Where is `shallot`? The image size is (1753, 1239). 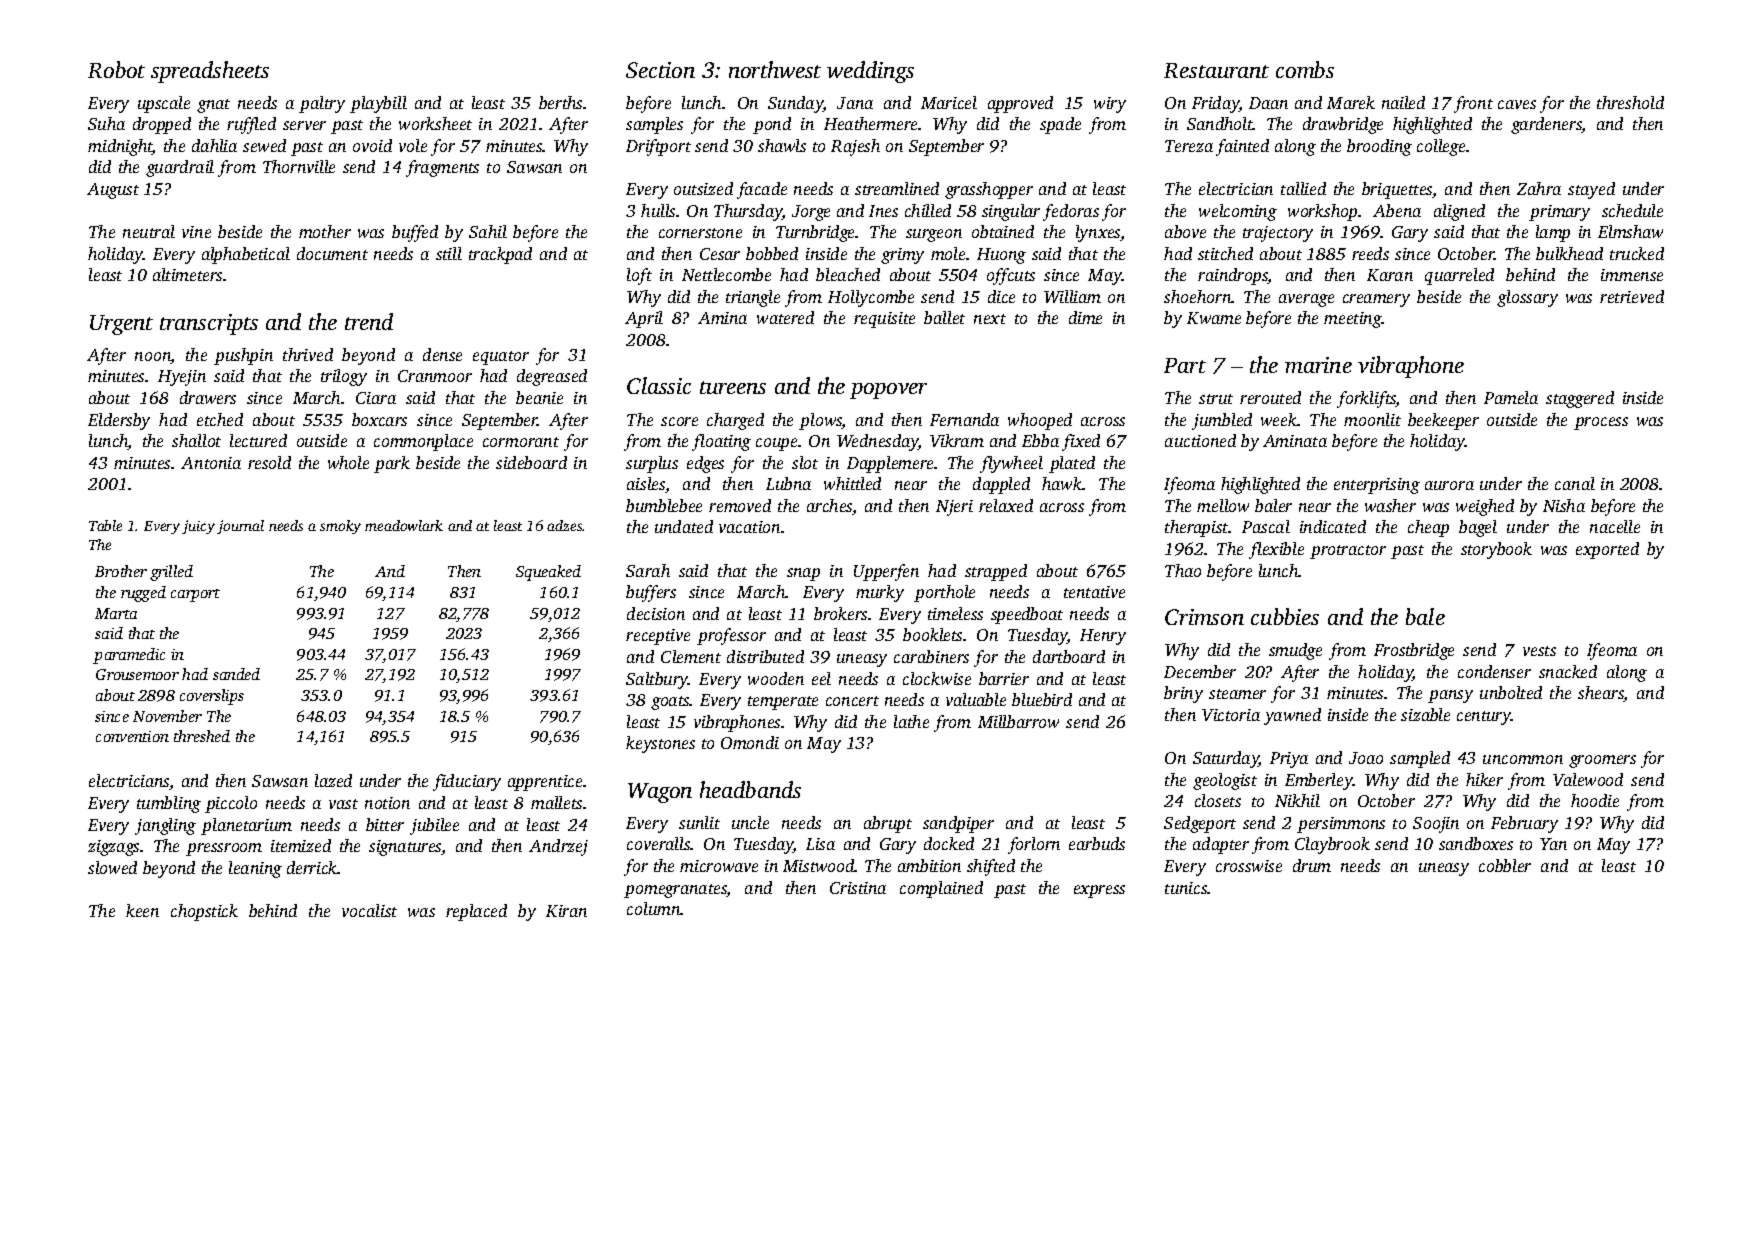 shallot is located at coordinates (196, 440).
